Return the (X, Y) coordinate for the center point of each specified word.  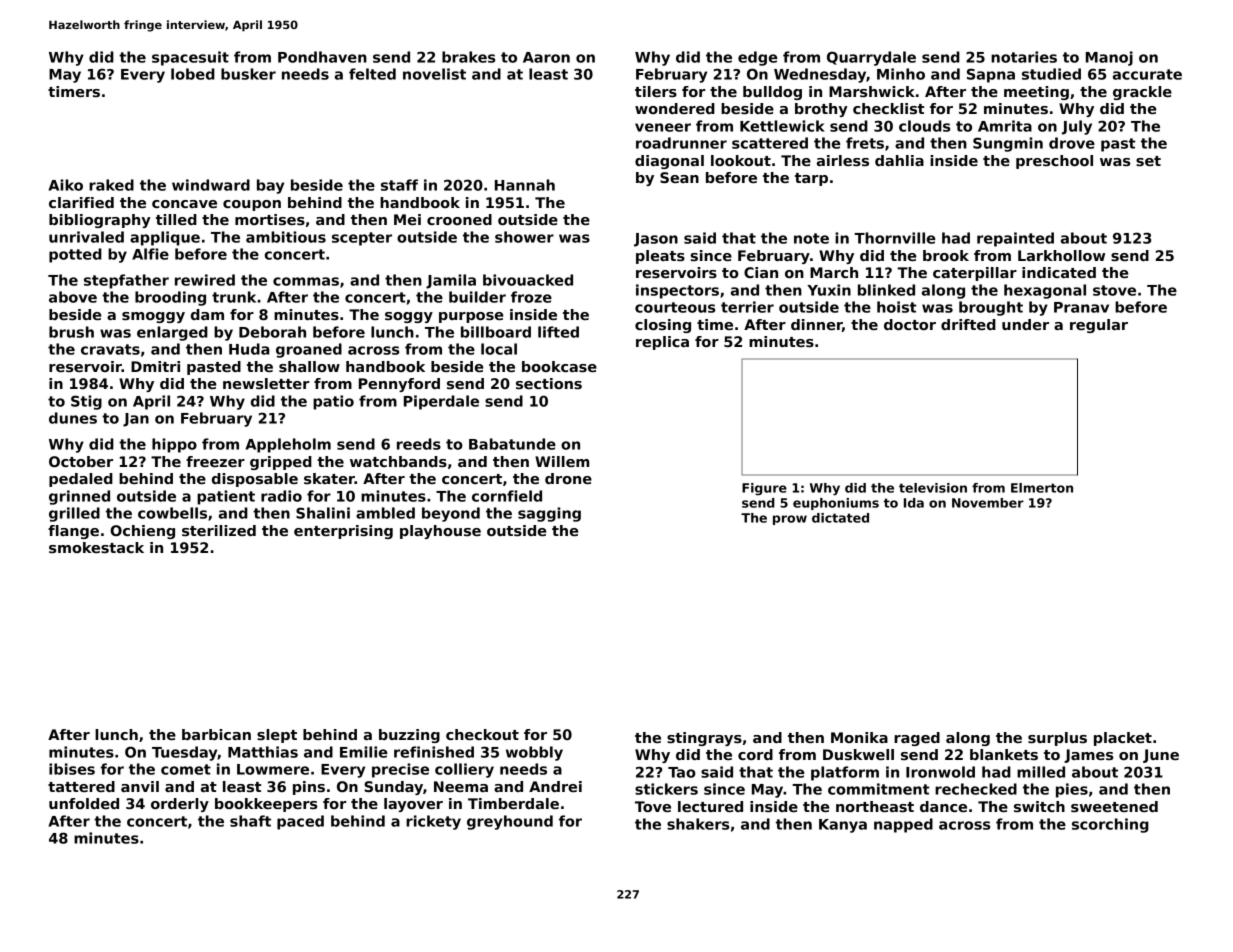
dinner (816, 325)
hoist (896, 307)
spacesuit (190, 58)
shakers (698, 824)
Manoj (1109, 58)
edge (758, 58)
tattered (81, 786)
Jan (136, 420)
